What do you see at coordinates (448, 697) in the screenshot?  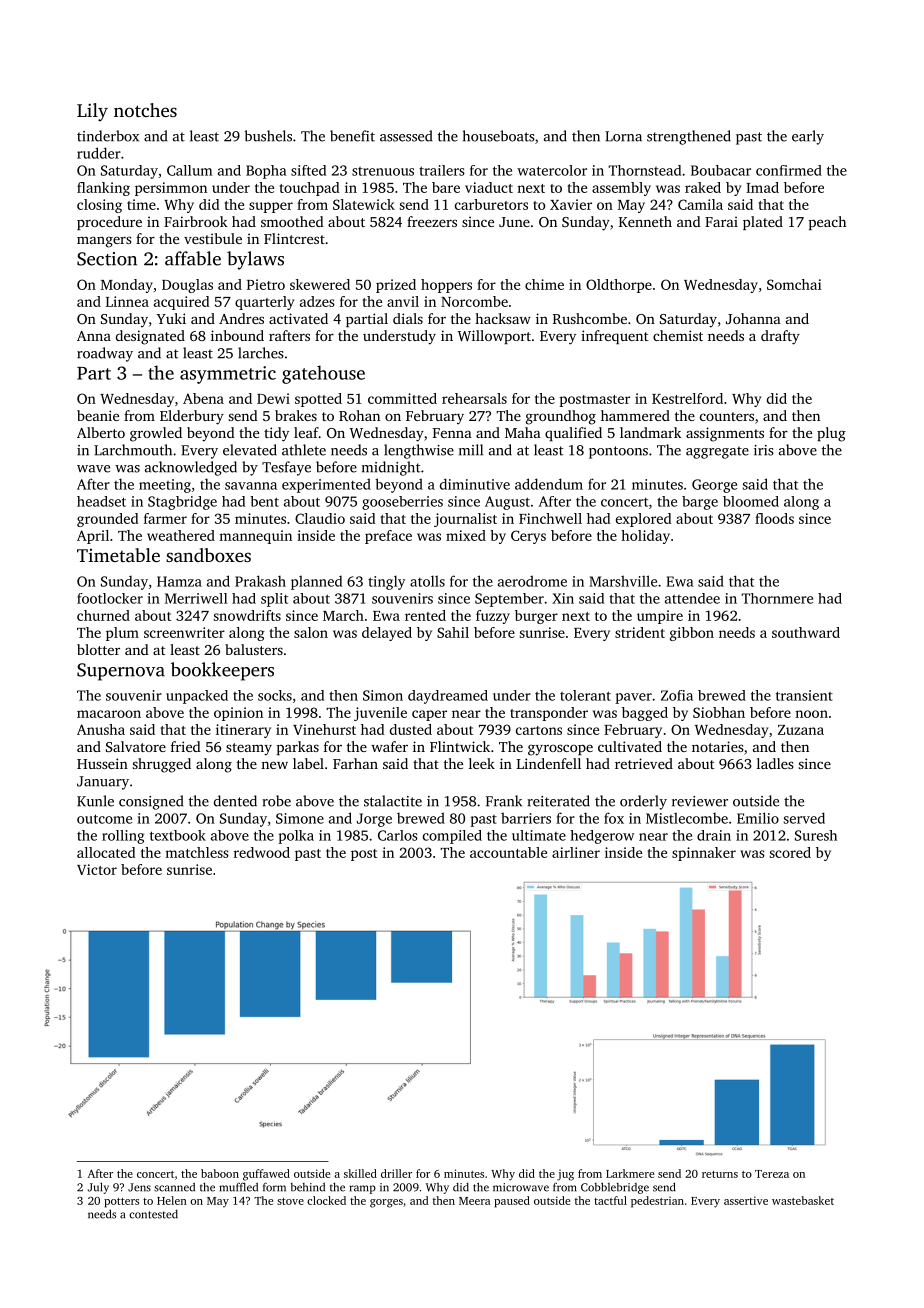 I see `daydreamed` at bounding box center [448, 697].
